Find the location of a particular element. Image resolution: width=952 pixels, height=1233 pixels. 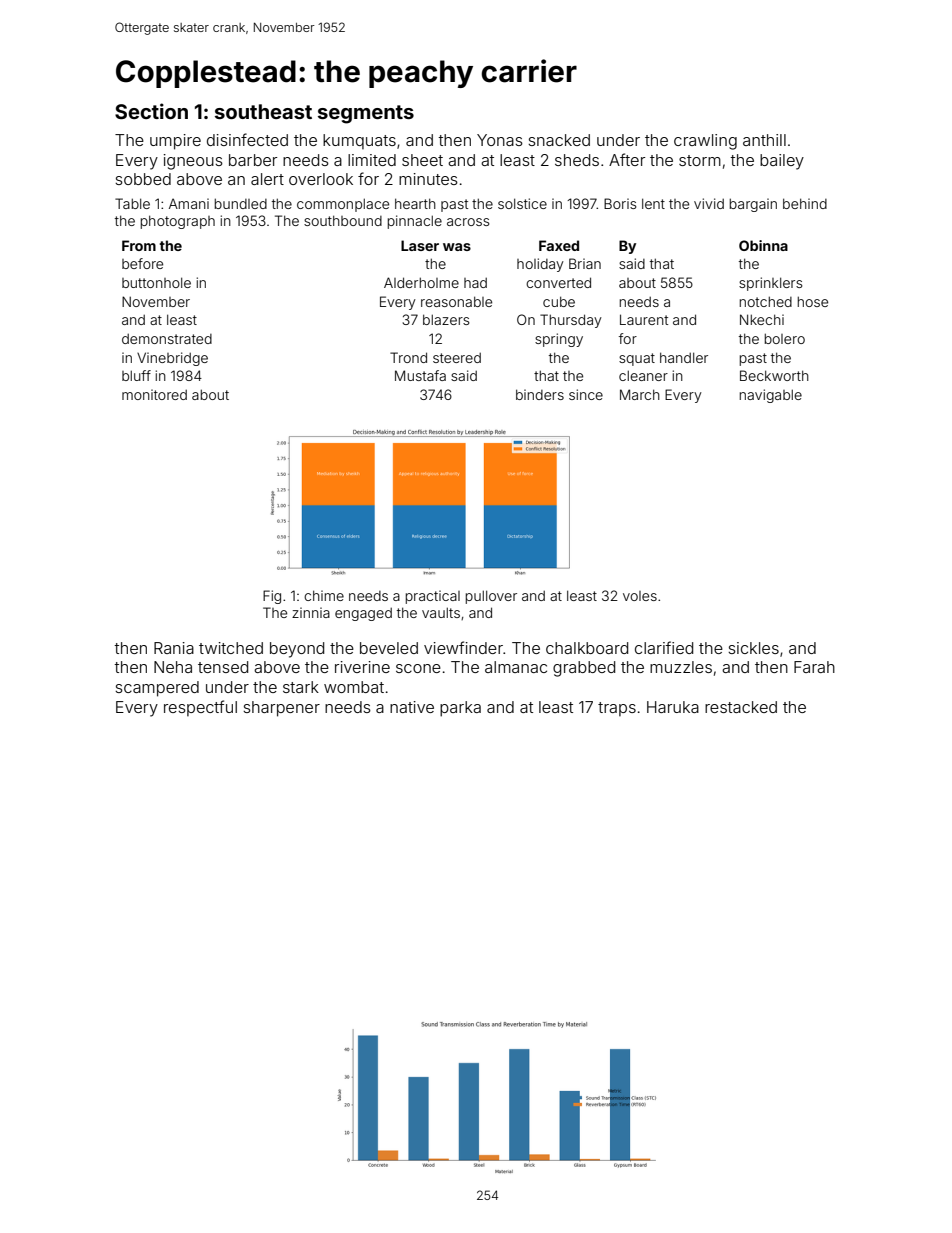

anthill is located at coordinates (764, 140).
